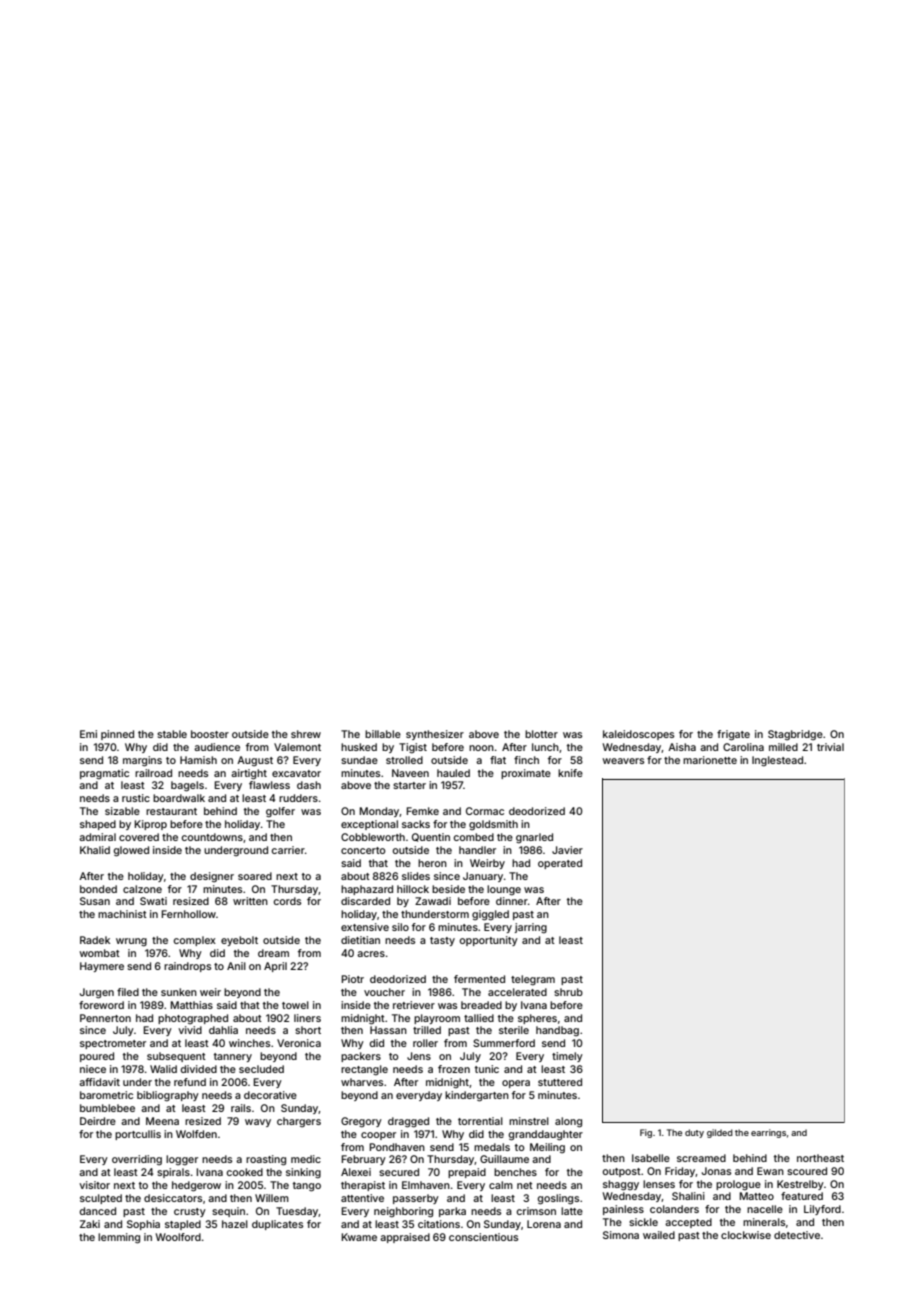  What do you see at coordinates (119, 1238) in the screenshot?
I see `lemming` at bounding box center [119, 1238].
